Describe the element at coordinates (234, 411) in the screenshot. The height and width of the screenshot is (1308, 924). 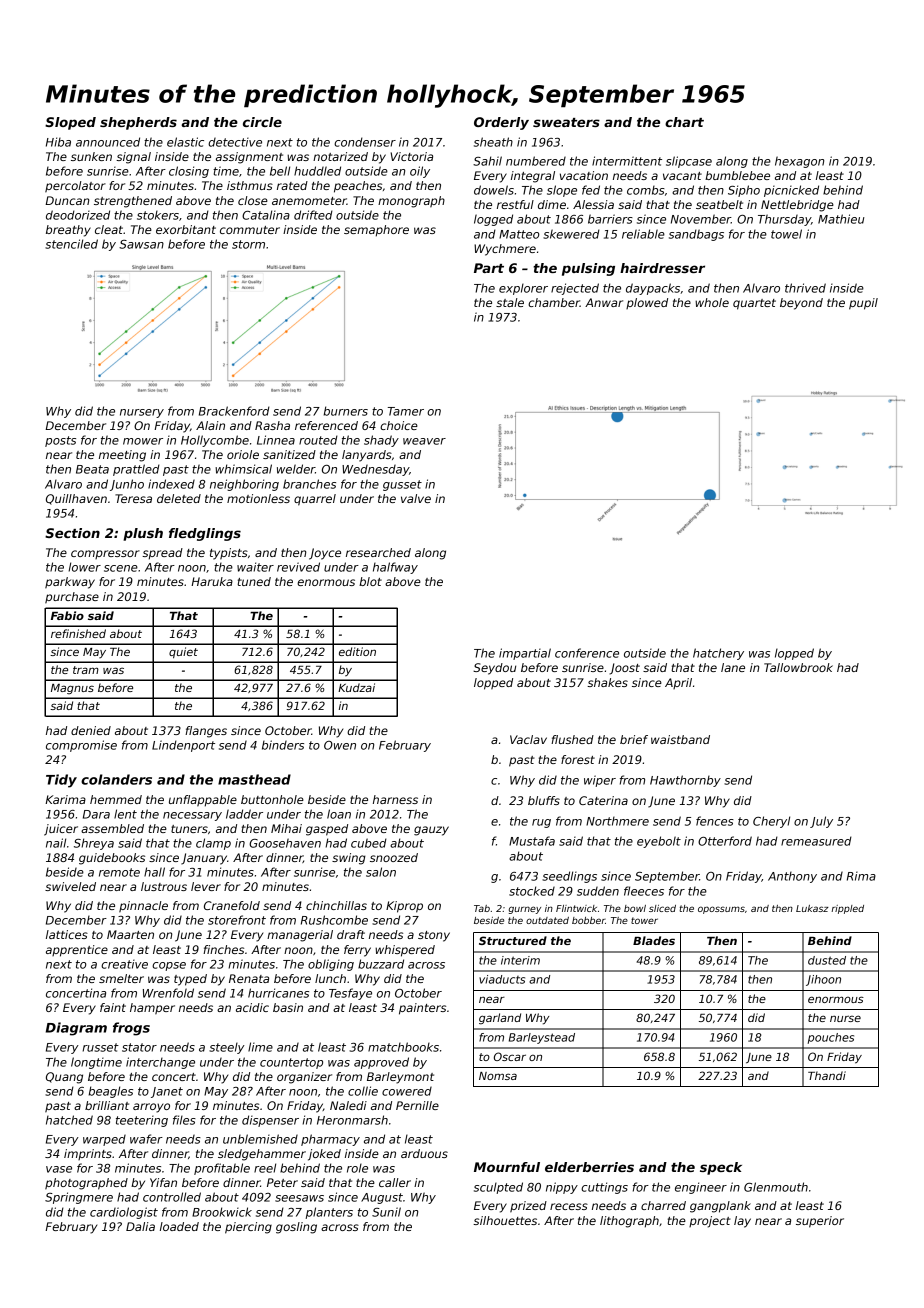
I see `Brackenford` at that location.
